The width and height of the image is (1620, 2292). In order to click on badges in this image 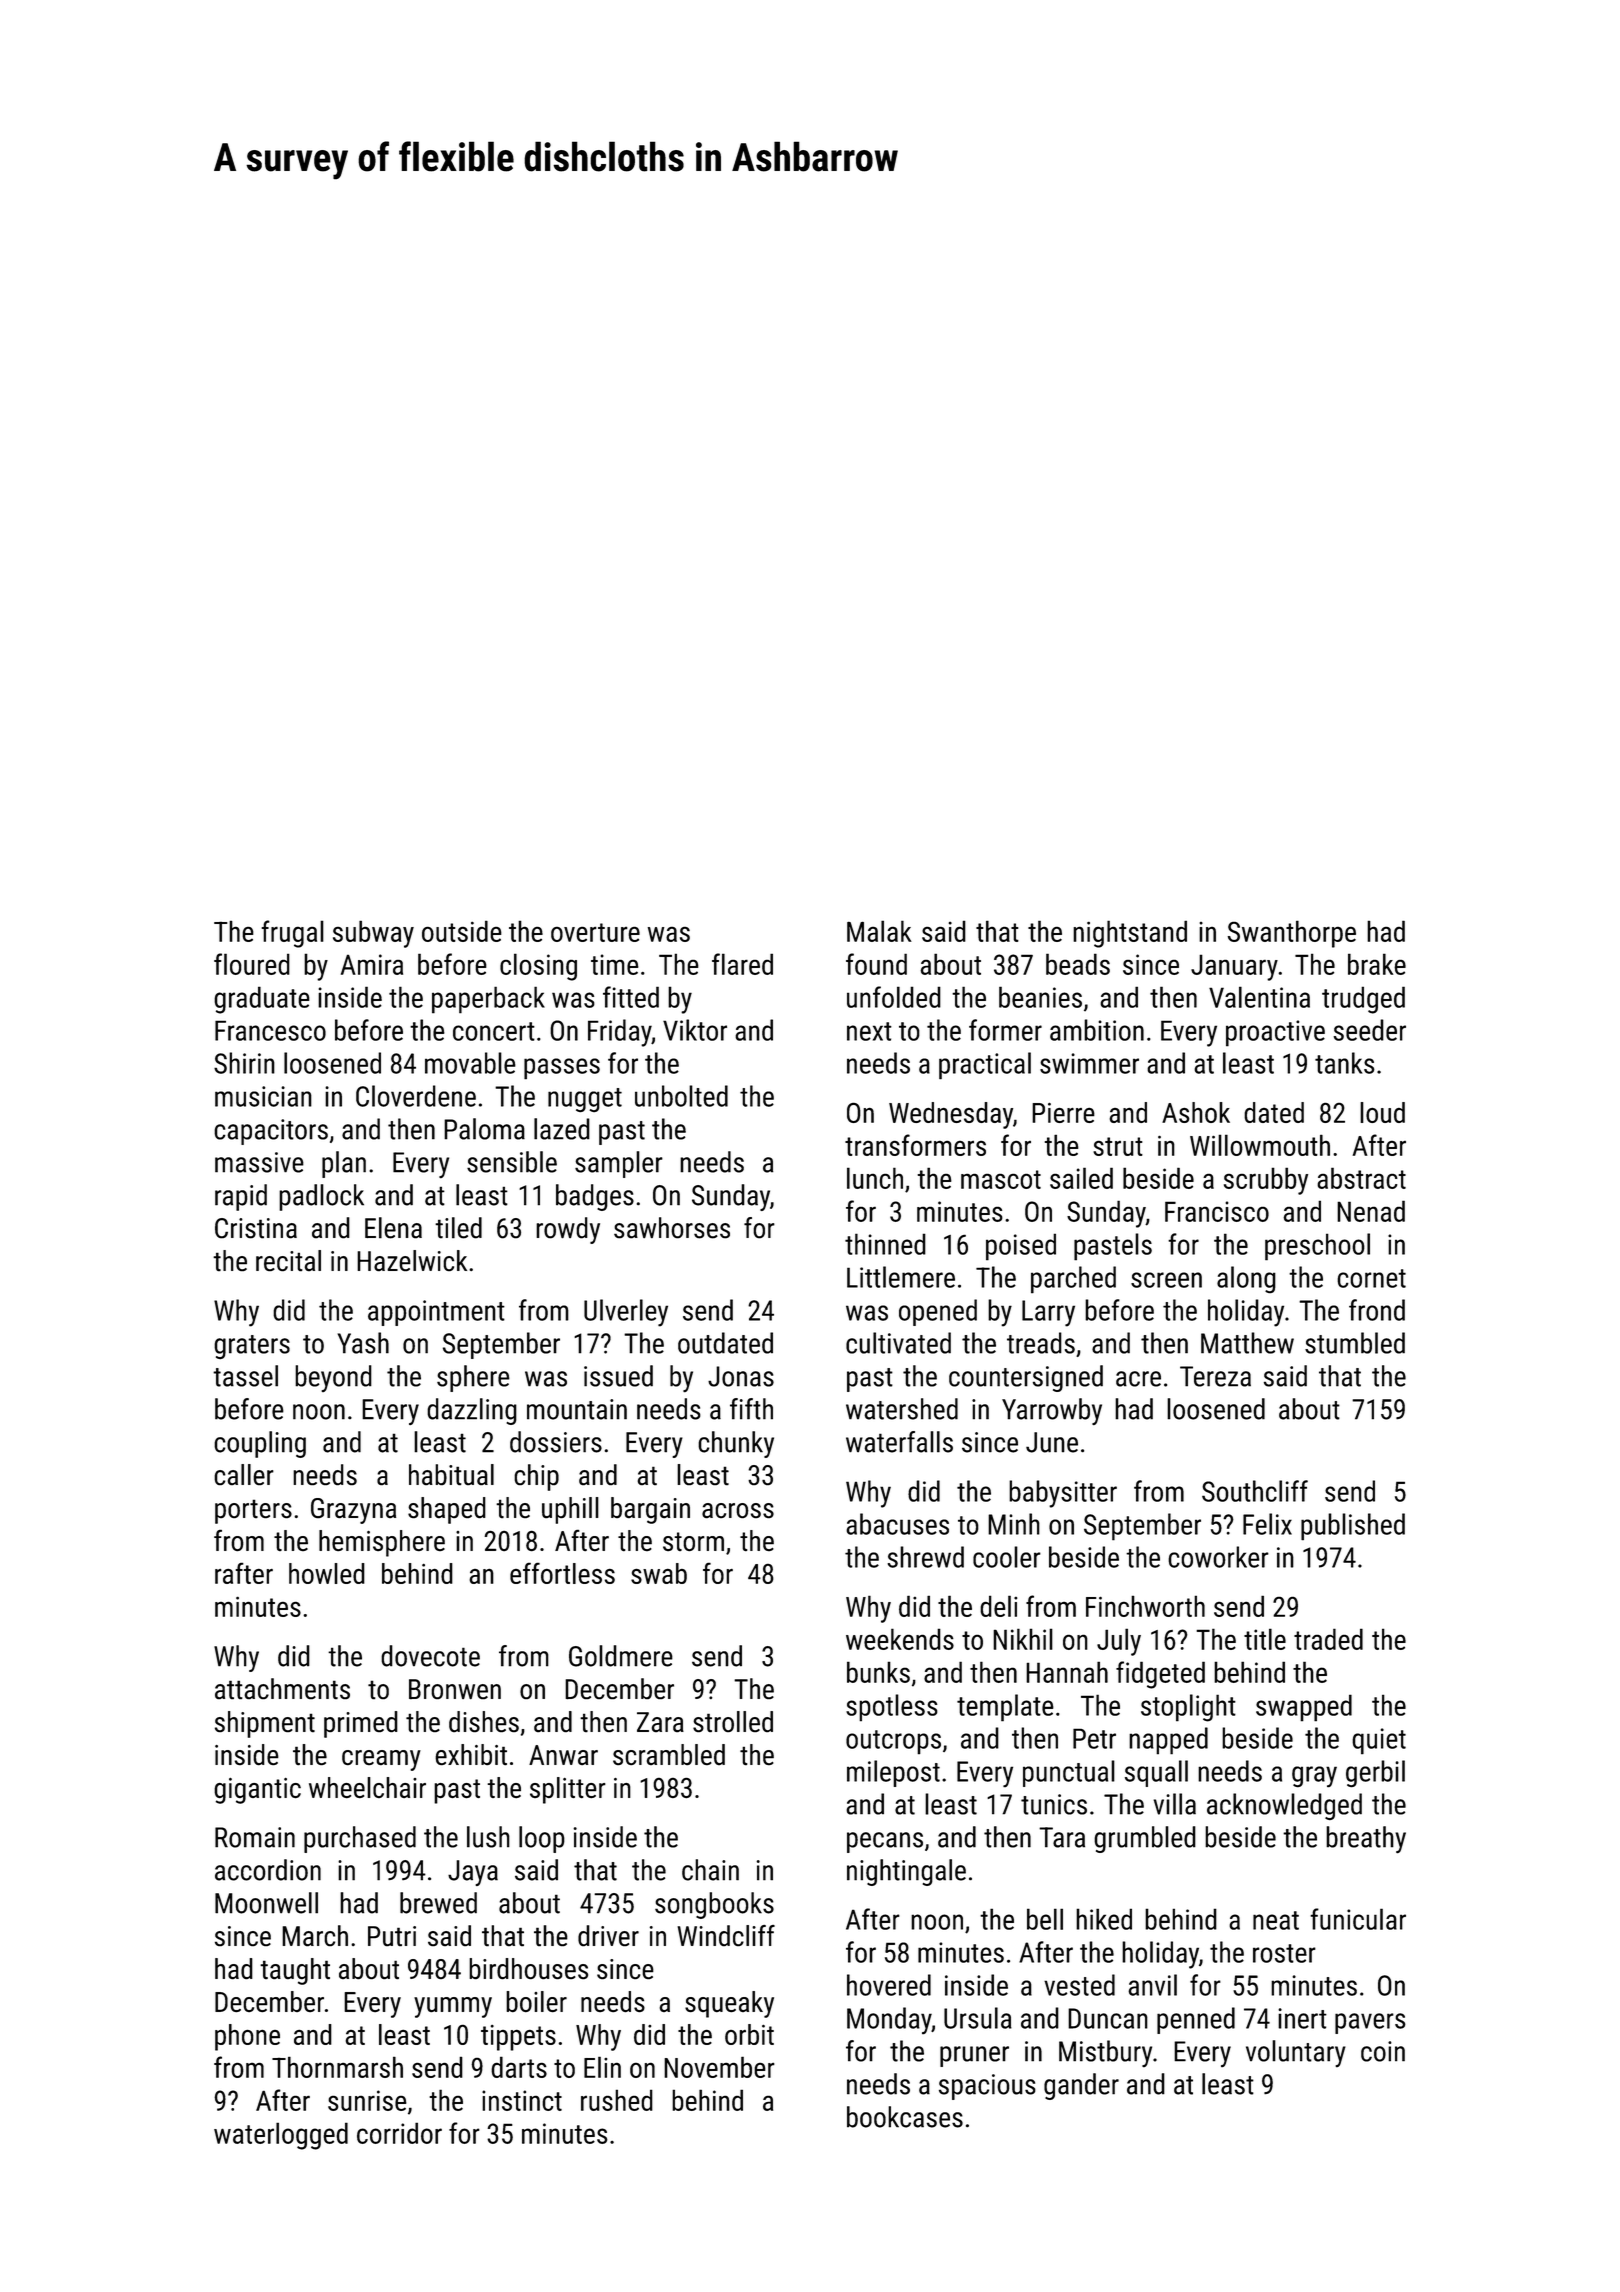, I will do `click(595, 1197)`.
